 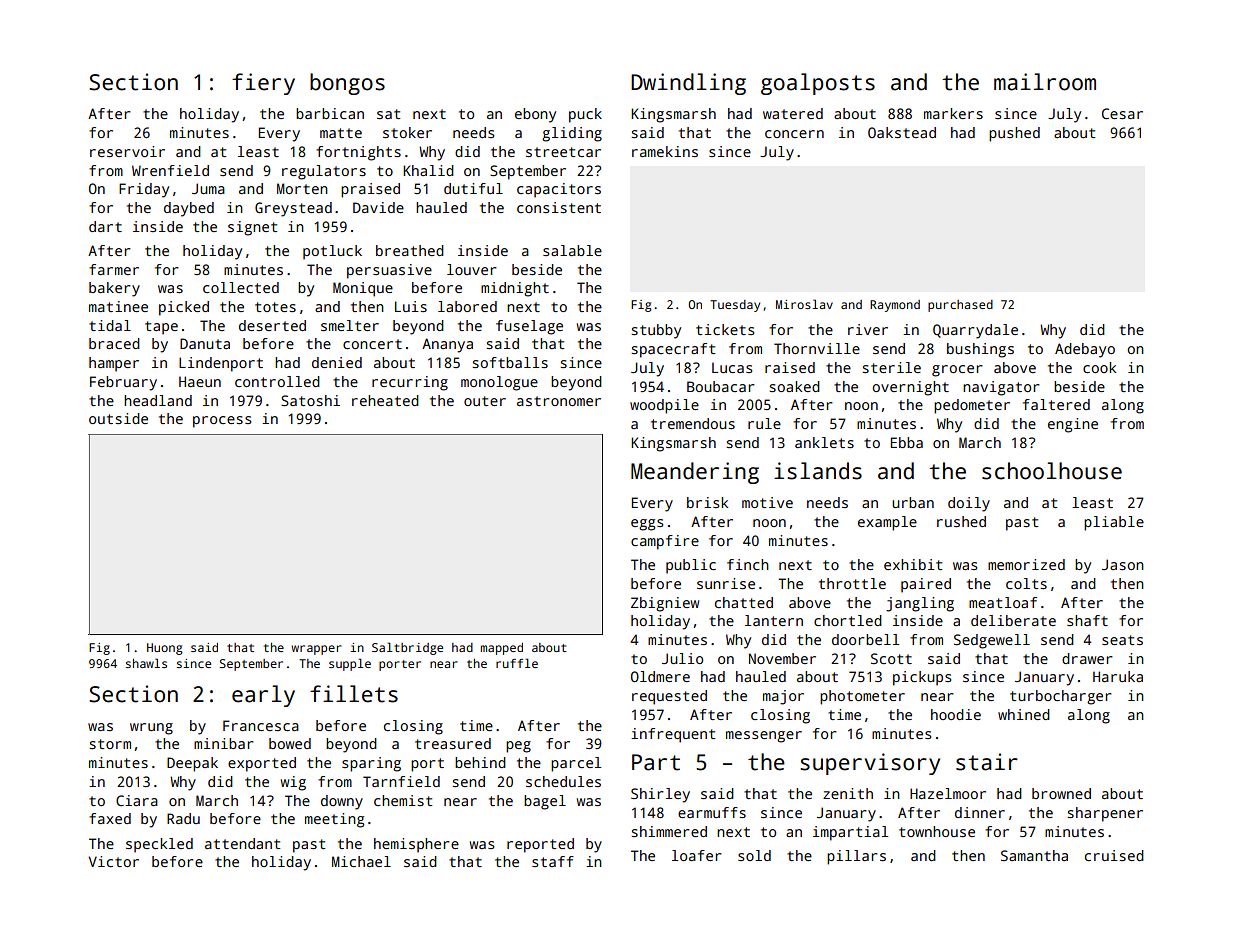 I want to click on parcel, so click(x=576, y=764).
